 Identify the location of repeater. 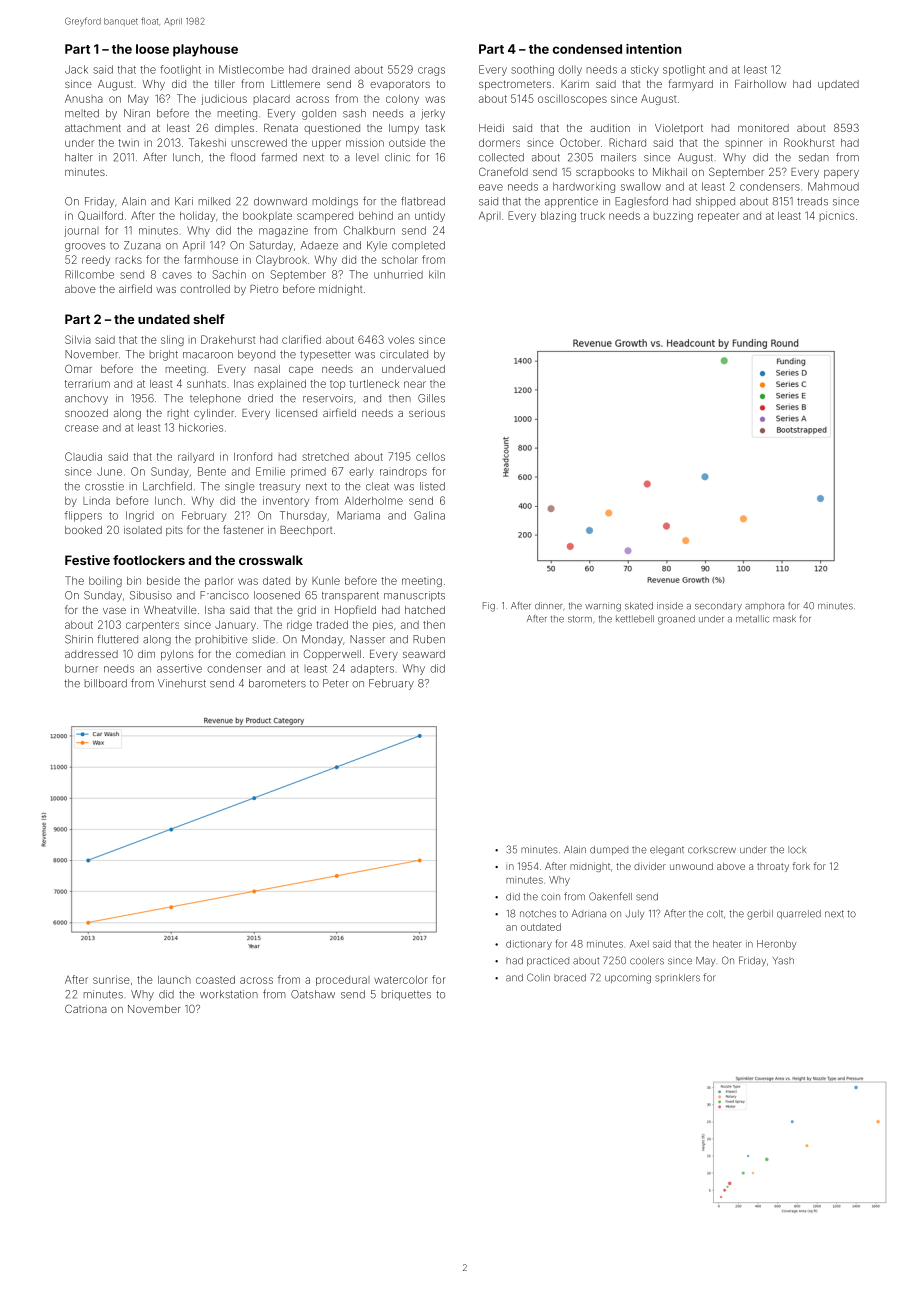
(718, 217).
